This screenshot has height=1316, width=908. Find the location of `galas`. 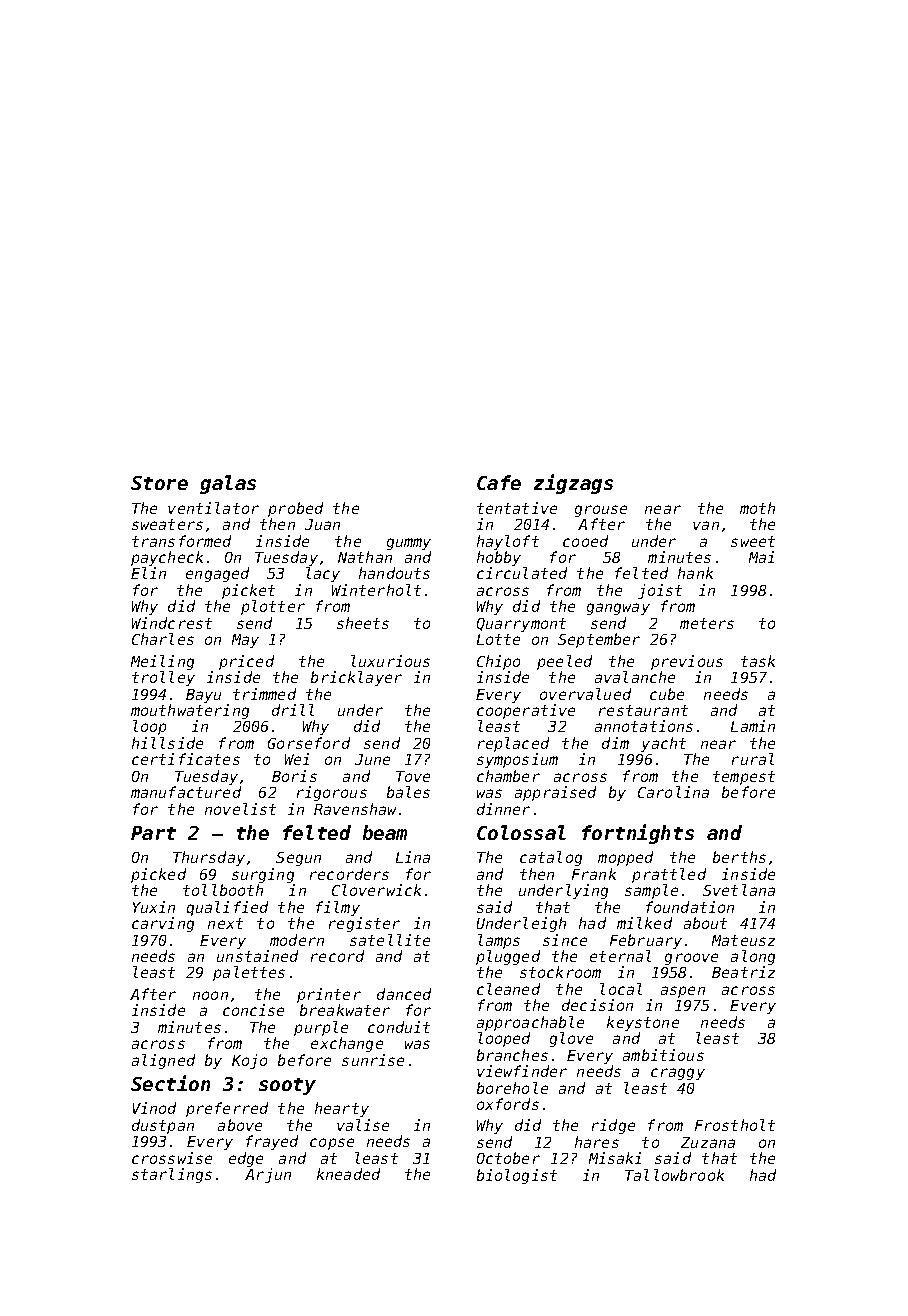

galas is located at coordinates (228, 484).
